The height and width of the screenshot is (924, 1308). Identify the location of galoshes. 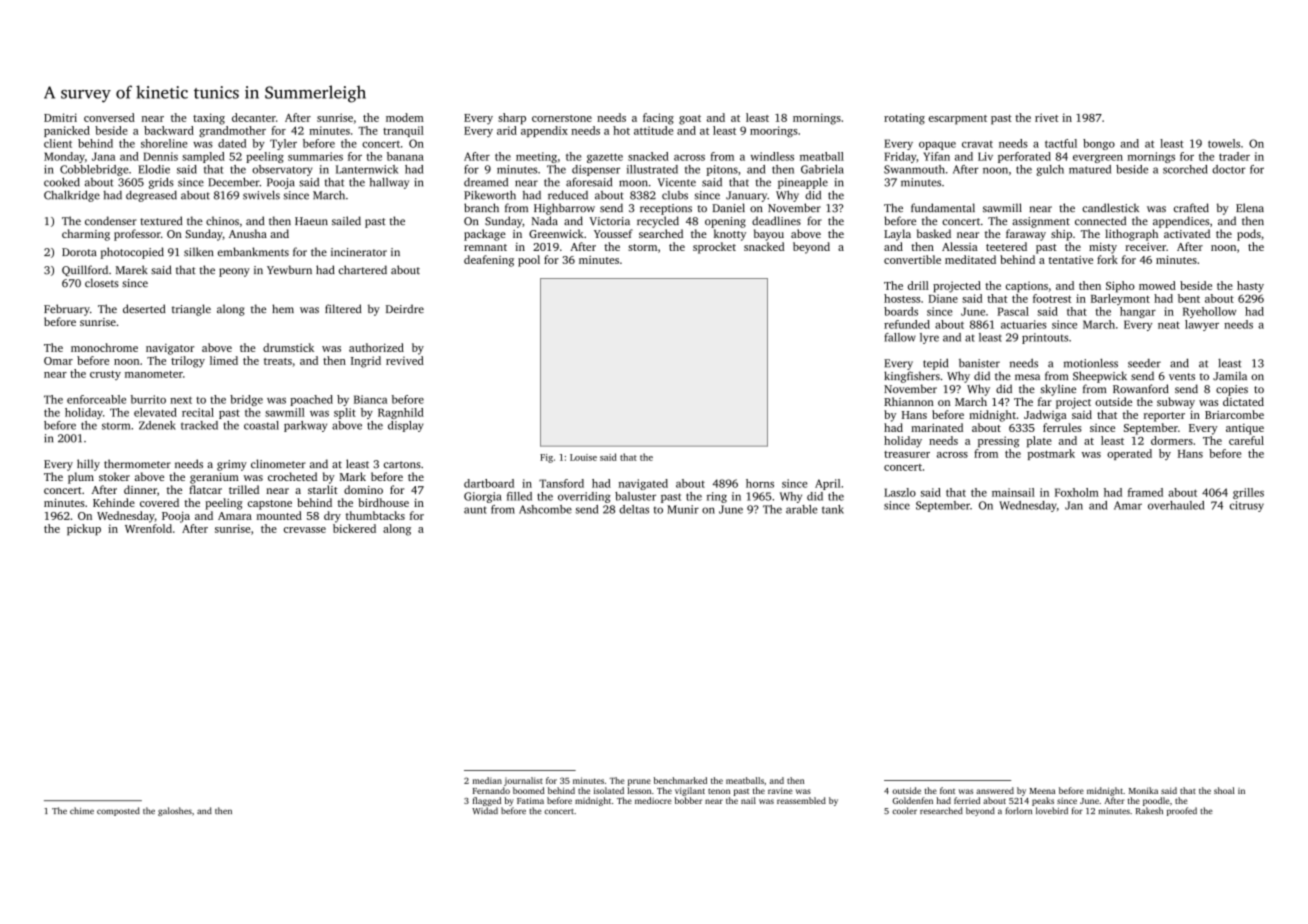
(175, 811).
